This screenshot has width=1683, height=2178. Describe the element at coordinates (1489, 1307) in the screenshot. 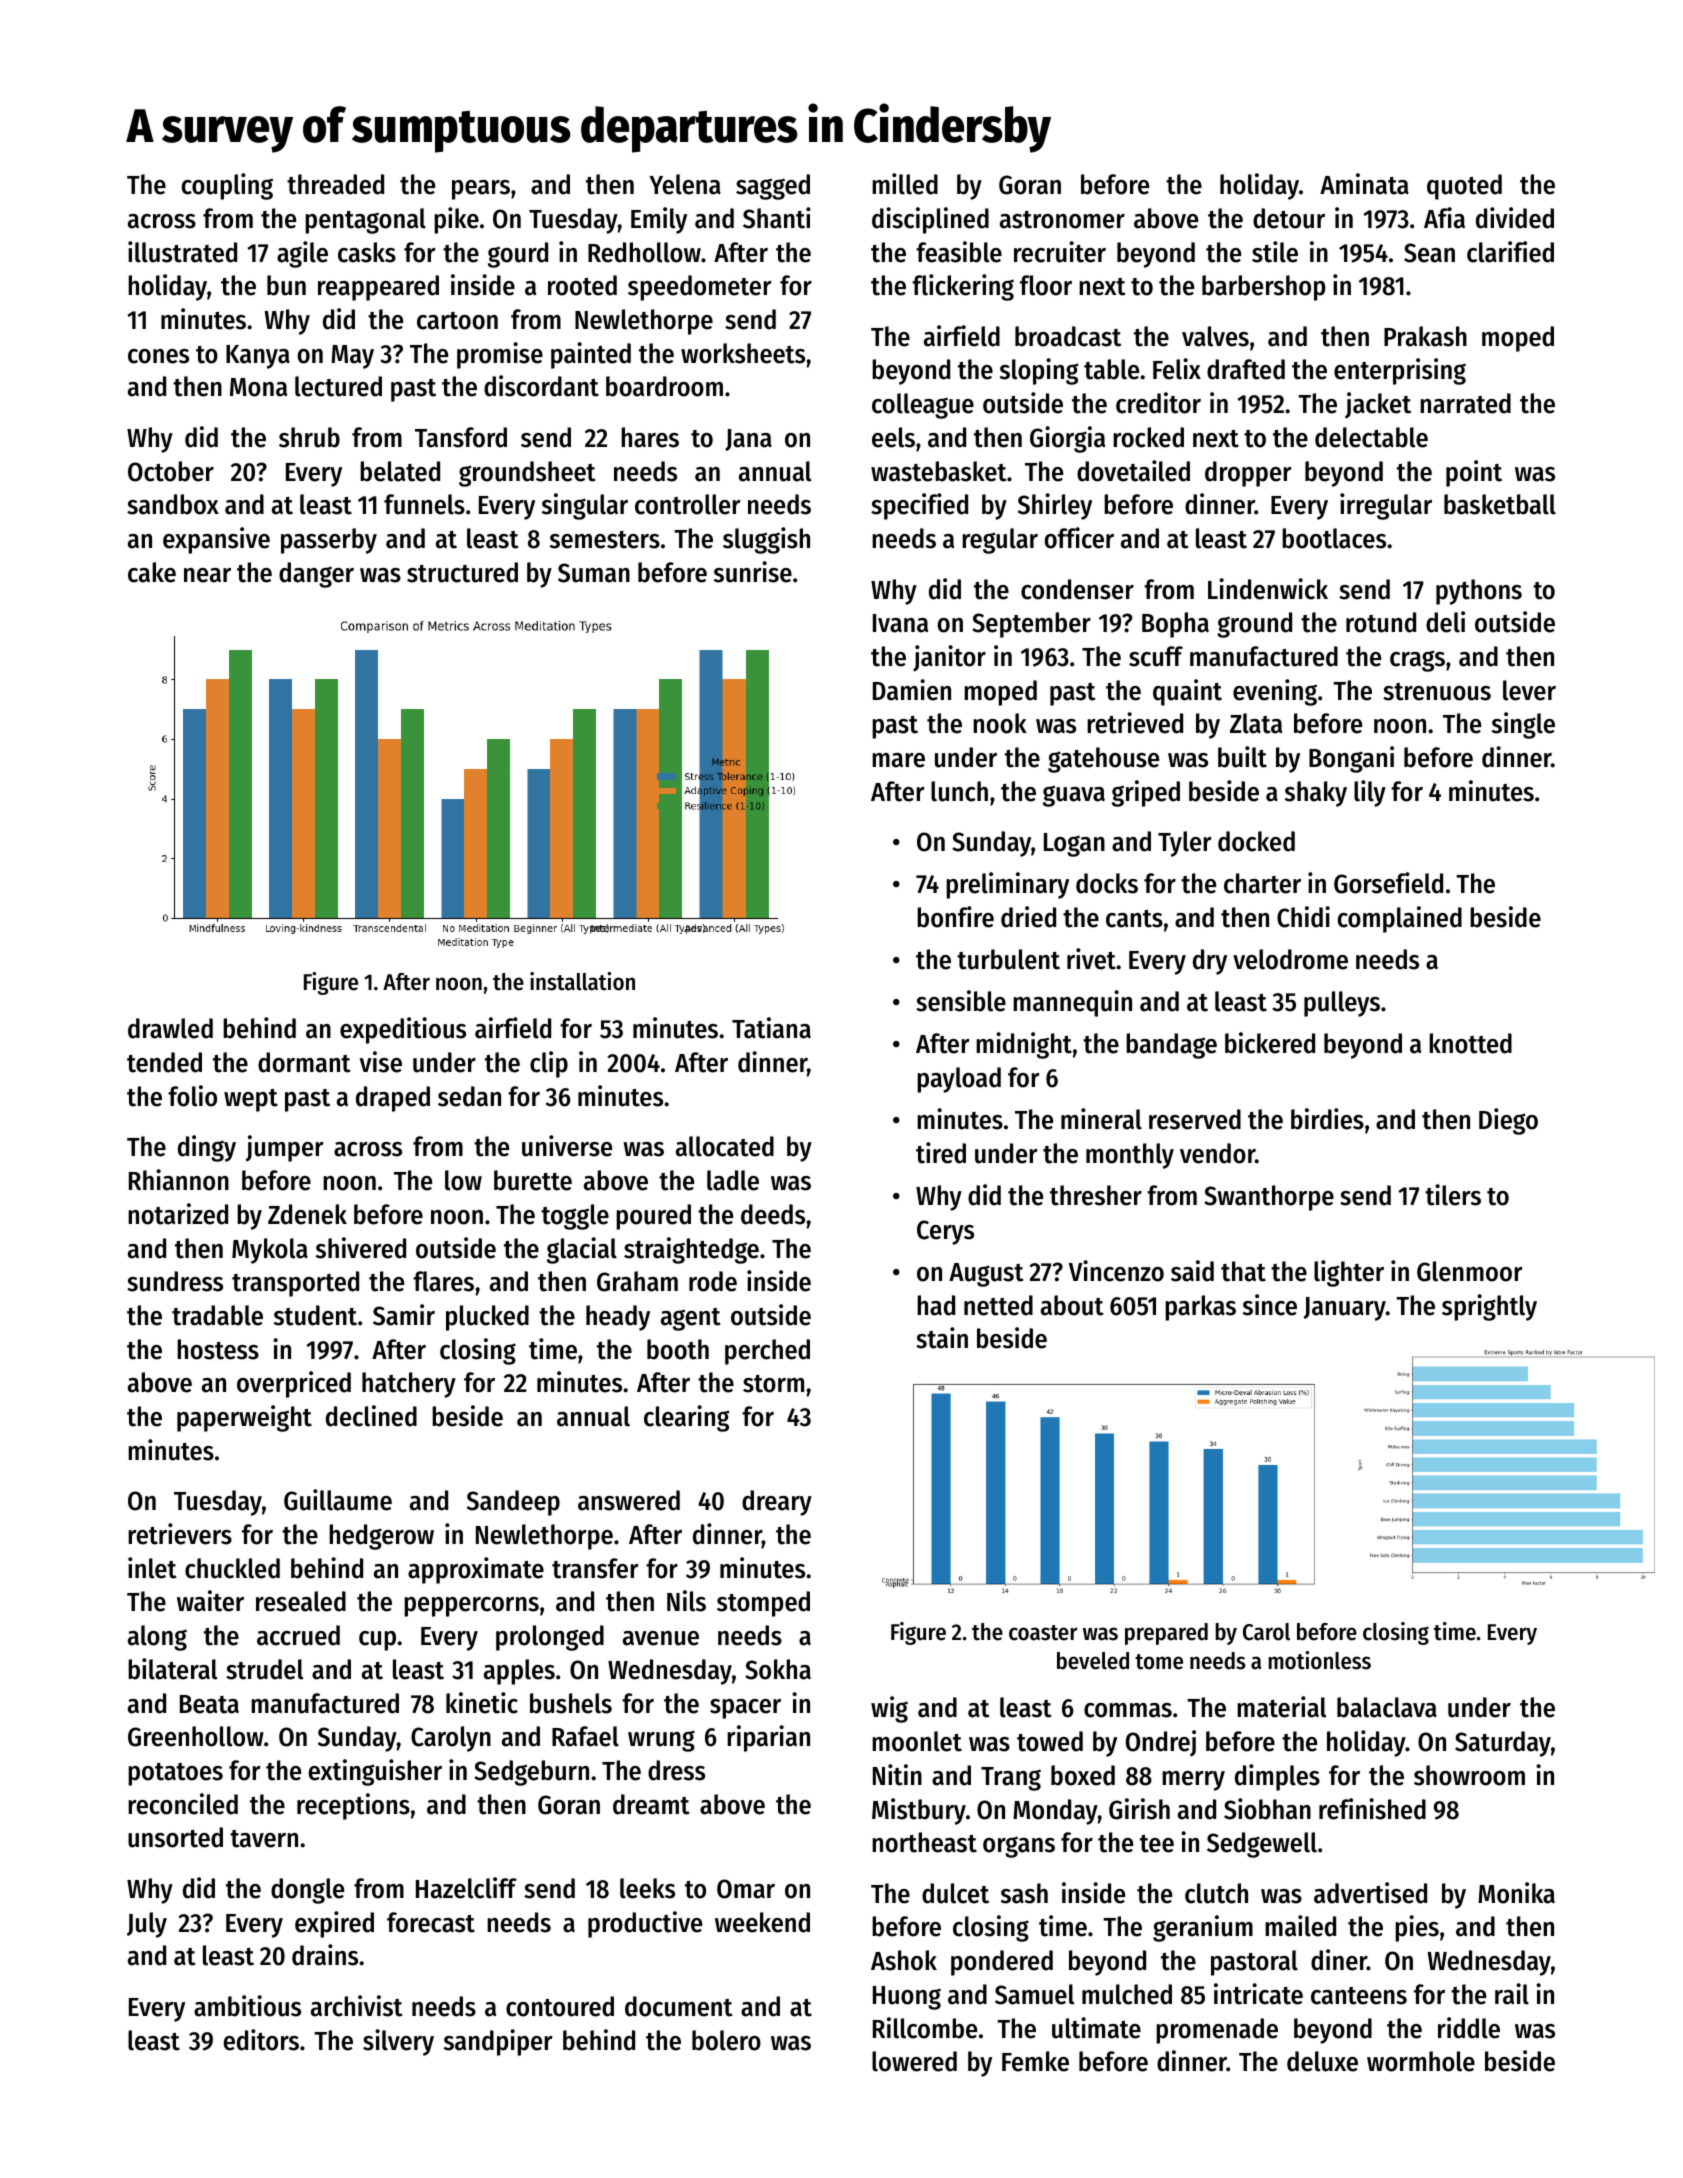

I see `sprightly` at that location.
